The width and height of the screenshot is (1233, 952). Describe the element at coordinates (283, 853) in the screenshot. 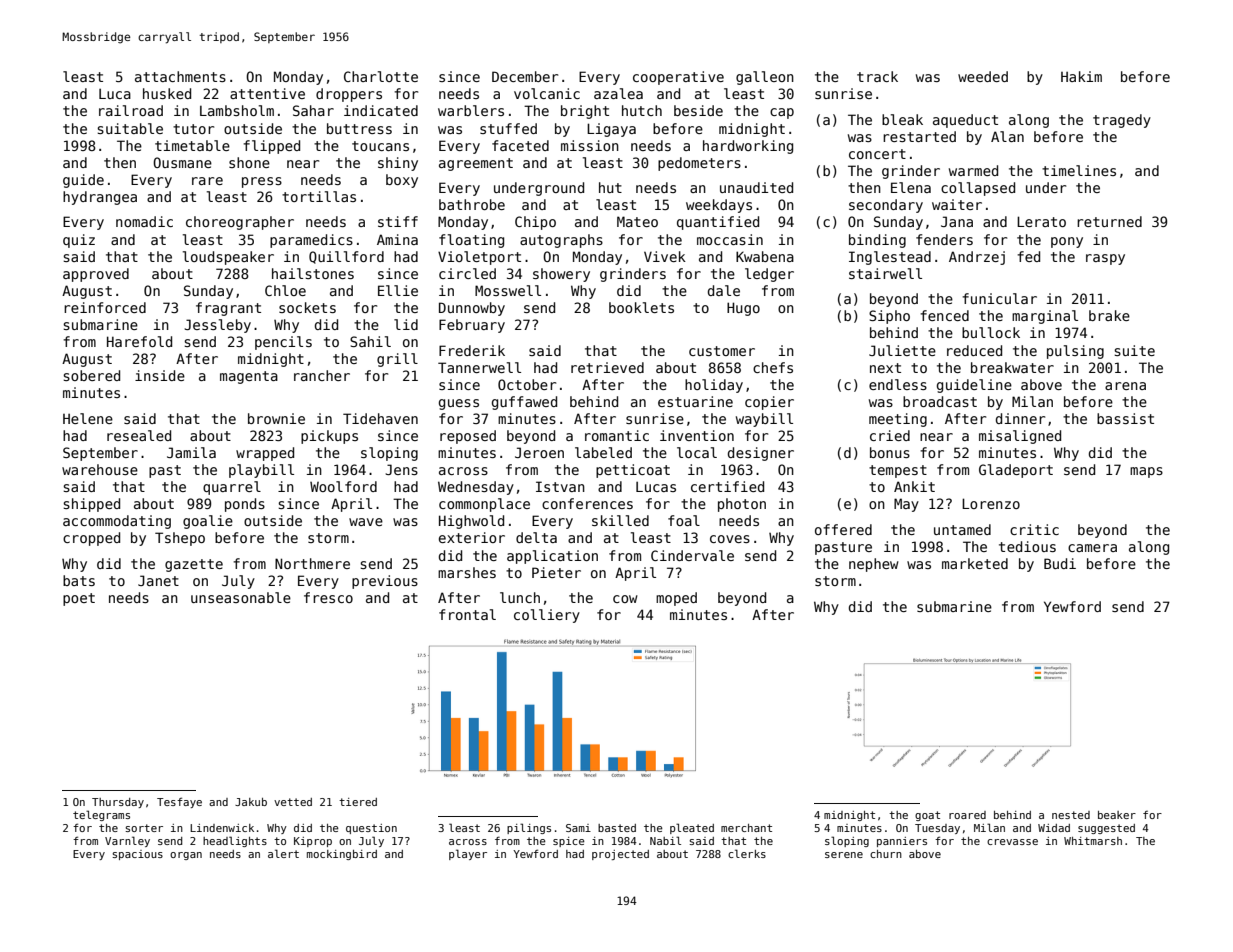

I see `alert` at that location.
